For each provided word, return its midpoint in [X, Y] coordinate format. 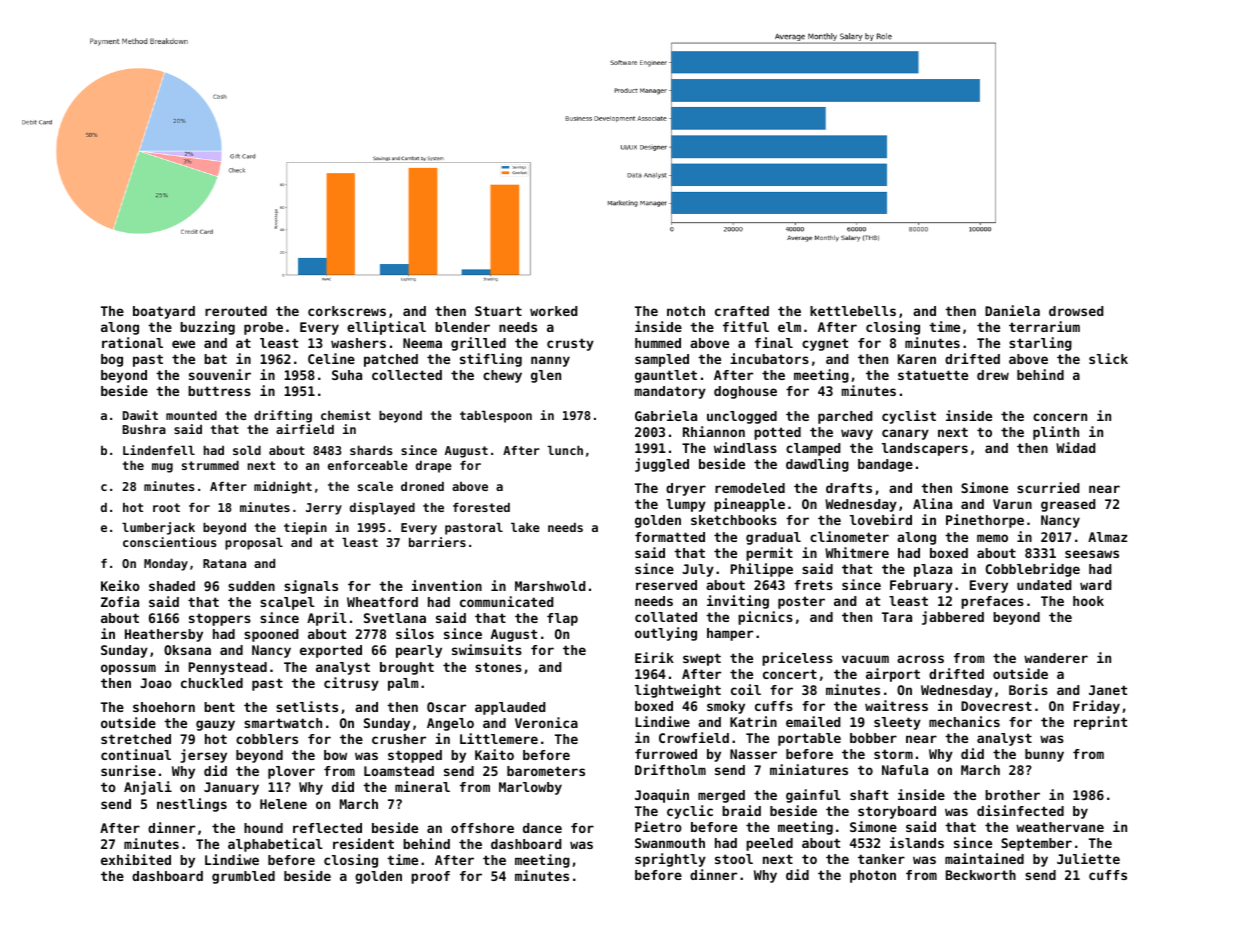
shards [371, 450]
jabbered [953, 618]
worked [554, 311]
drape [434, 466]
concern [1060, 417]
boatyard [164, 312]
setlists [307, 706]
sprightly [670, 860]
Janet [1108, 690]
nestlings [192, 805]
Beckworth [981, 875]
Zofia [120, 601]
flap [562, 619]
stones [498, 667]
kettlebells [853, 311]
